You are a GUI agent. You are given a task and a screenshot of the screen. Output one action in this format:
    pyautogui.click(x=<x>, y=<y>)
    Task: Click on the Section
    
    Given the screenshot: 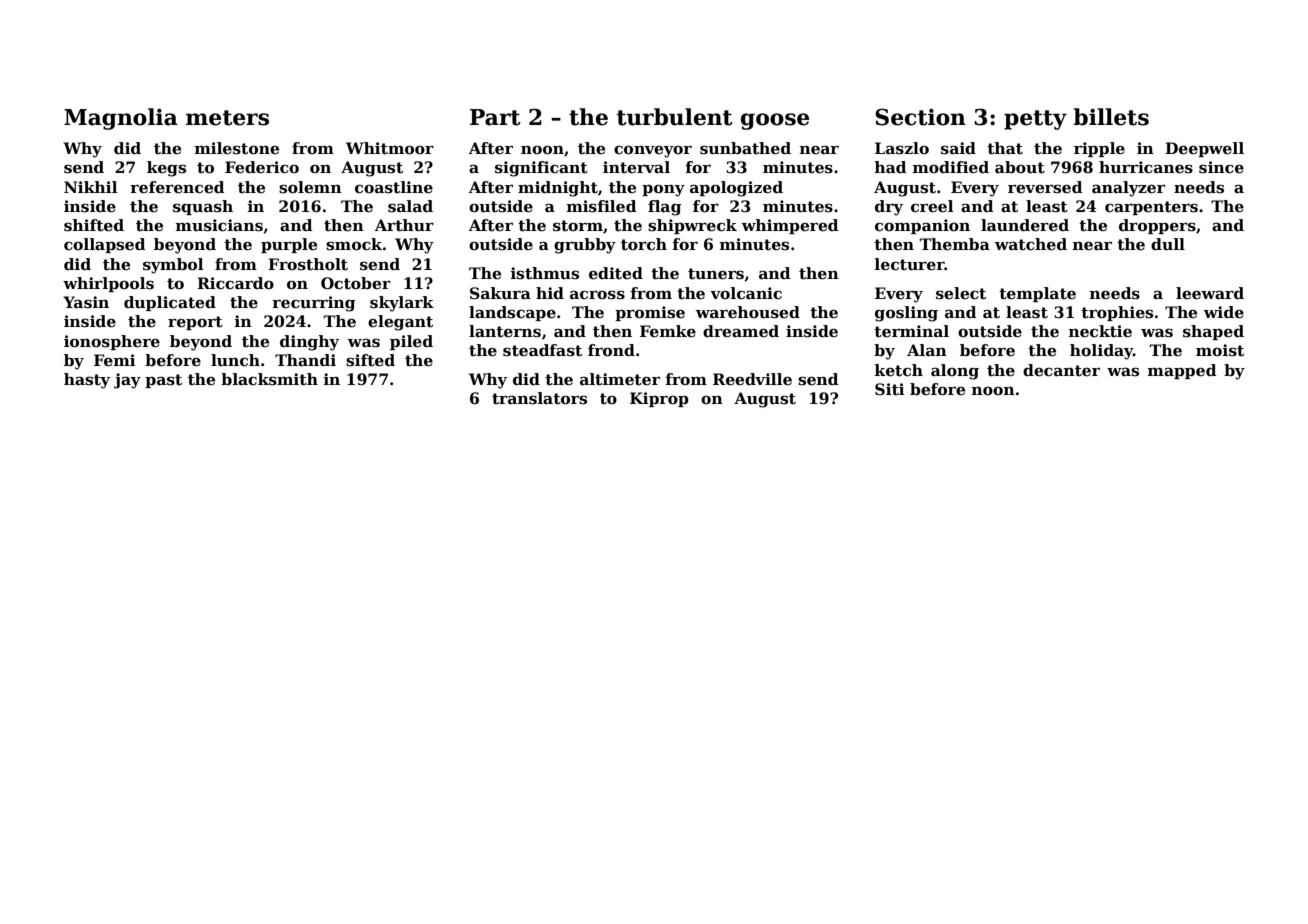 What is the action you would take?
    pyautogui.click(x=920, y=117)
